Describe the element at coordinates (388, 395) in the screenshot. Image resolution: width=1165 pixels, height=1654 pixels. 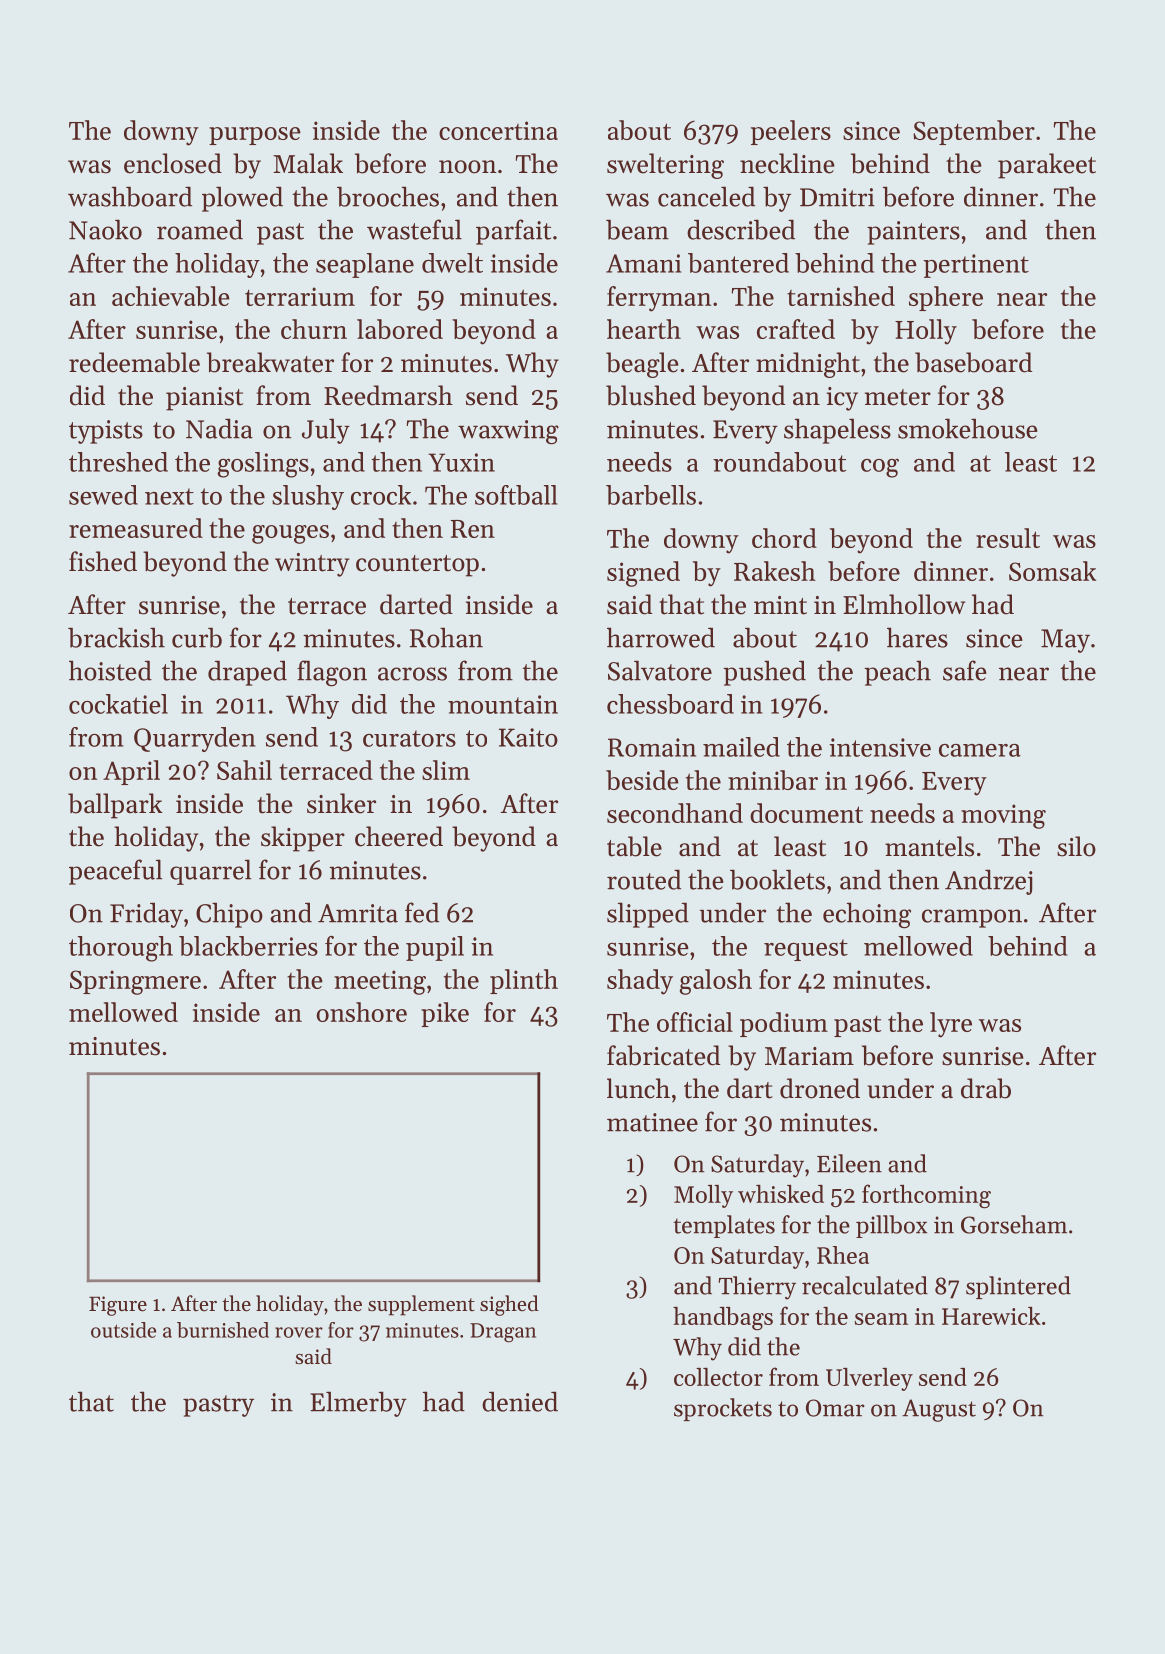
I see `Reedmarsh` at that location.
